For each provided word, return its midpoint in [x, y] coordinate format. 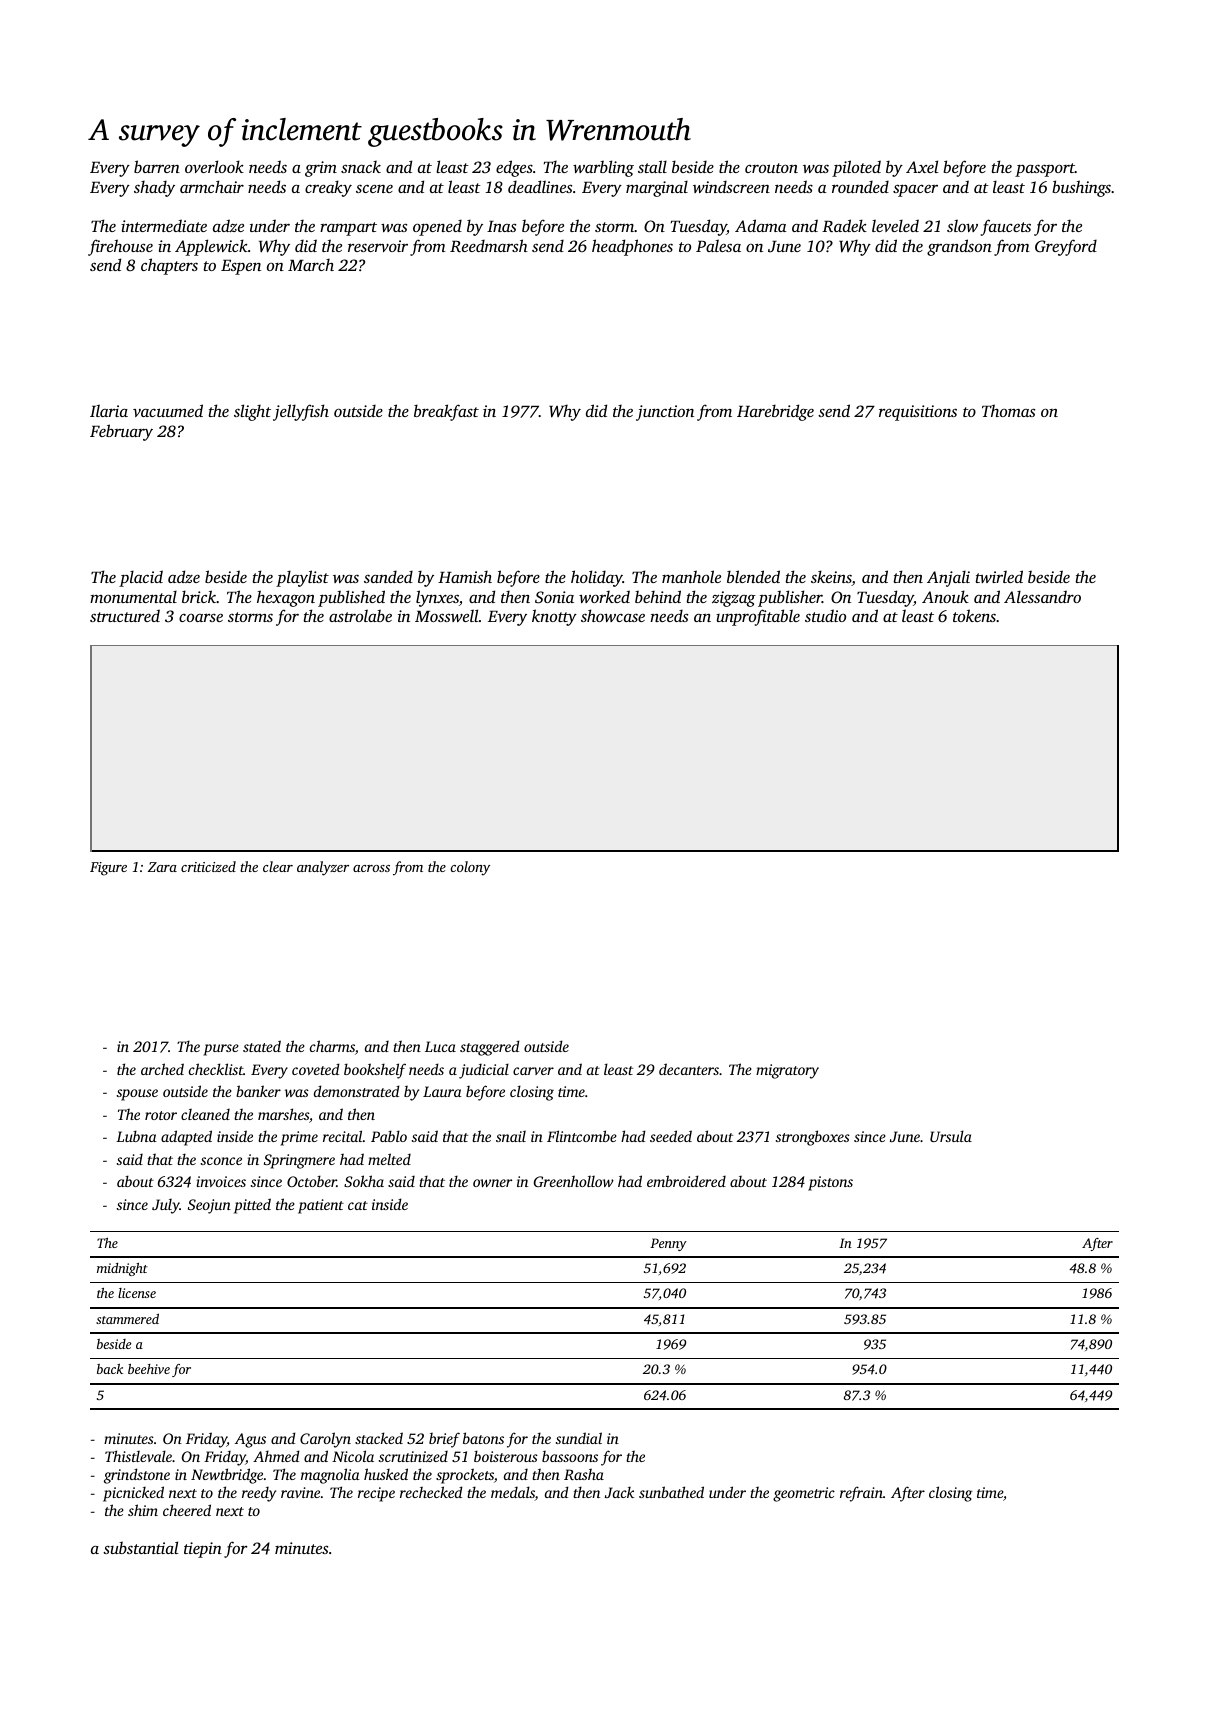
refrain [861, 1494]
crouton [771, 168]
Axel [922, 166]
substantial [141, 1547]
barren [157, 166]
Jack [619, 1492]
